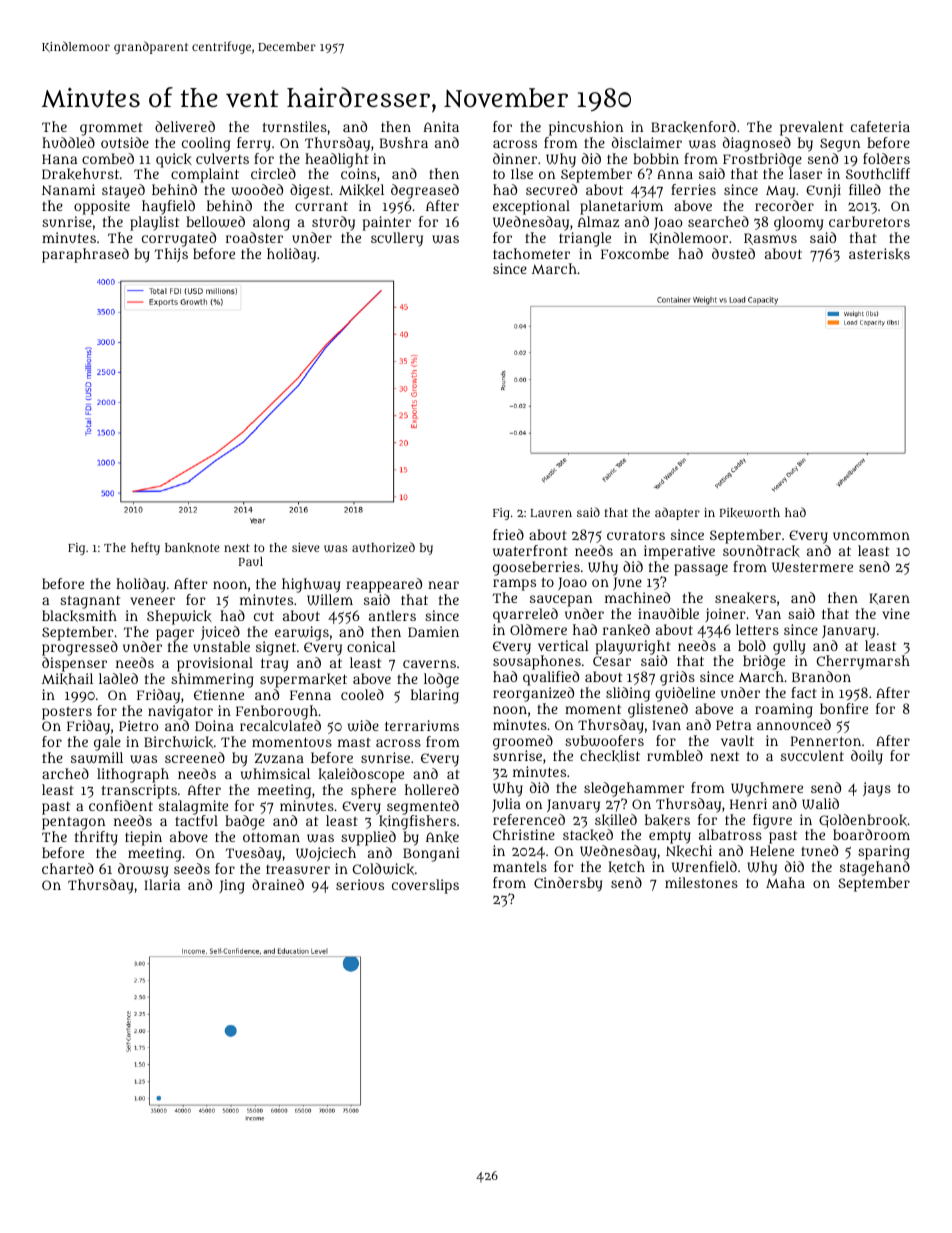  I want to click on blacksmith, so click(79, 616).
